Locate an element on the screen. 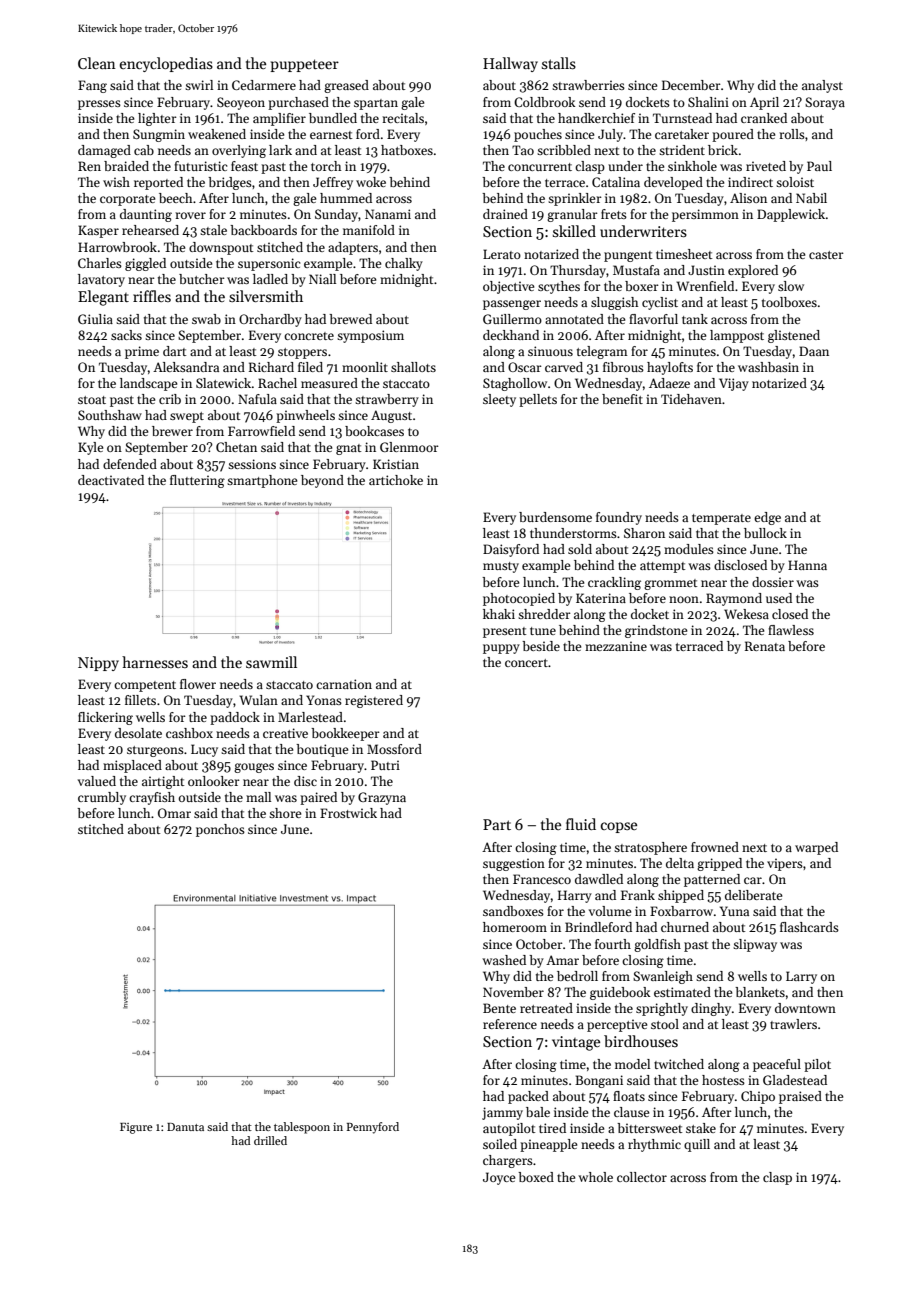 The image size is (924, 1308). landscape is located at coordinates (148, 384).
